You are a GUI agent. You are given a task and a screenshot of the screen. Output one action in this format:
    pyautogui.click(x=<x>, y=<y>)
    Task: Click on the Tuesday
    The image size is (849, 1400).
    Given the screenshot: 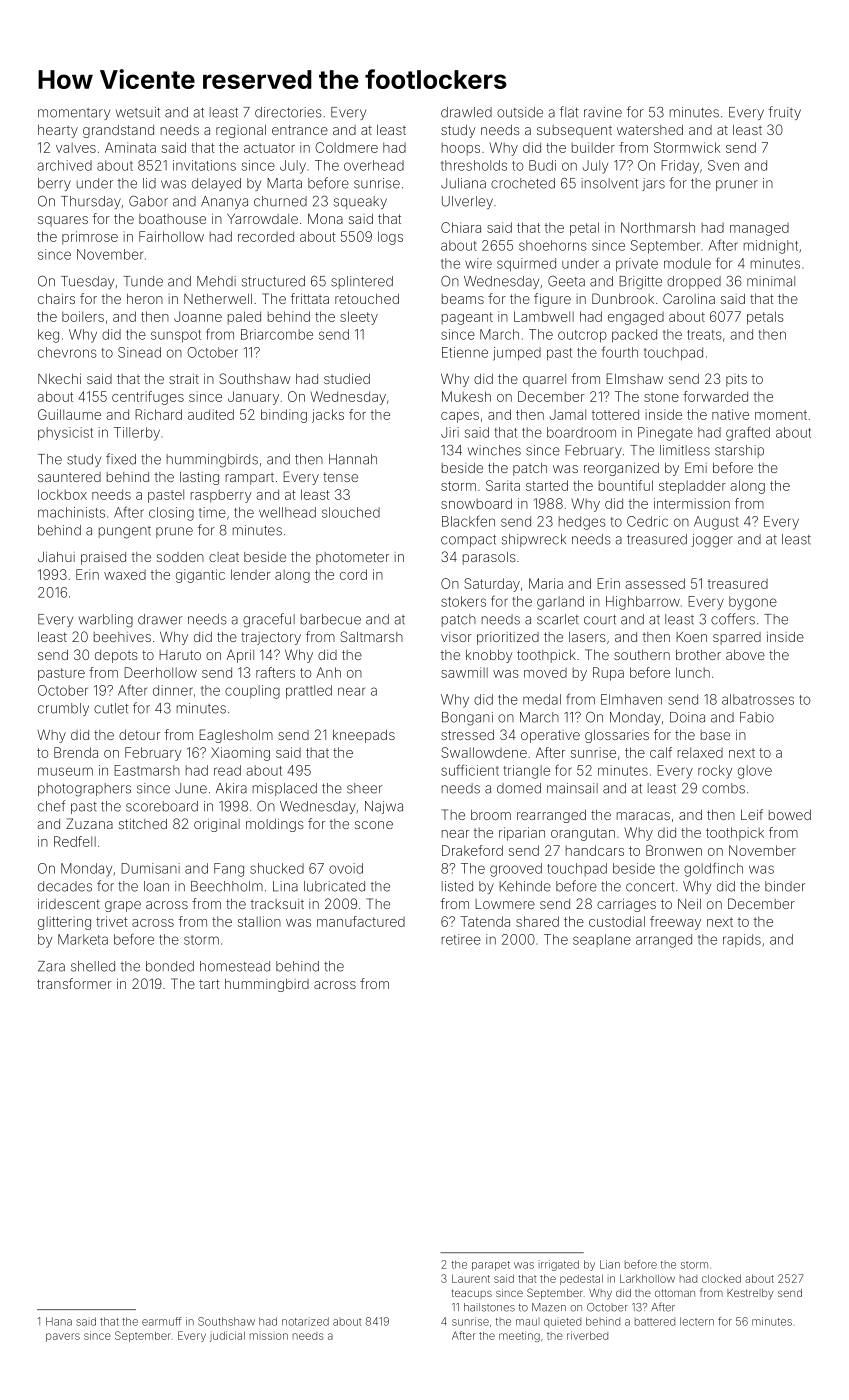 What is the action you would take?
    pyautogui.click(x=87, y=282)
